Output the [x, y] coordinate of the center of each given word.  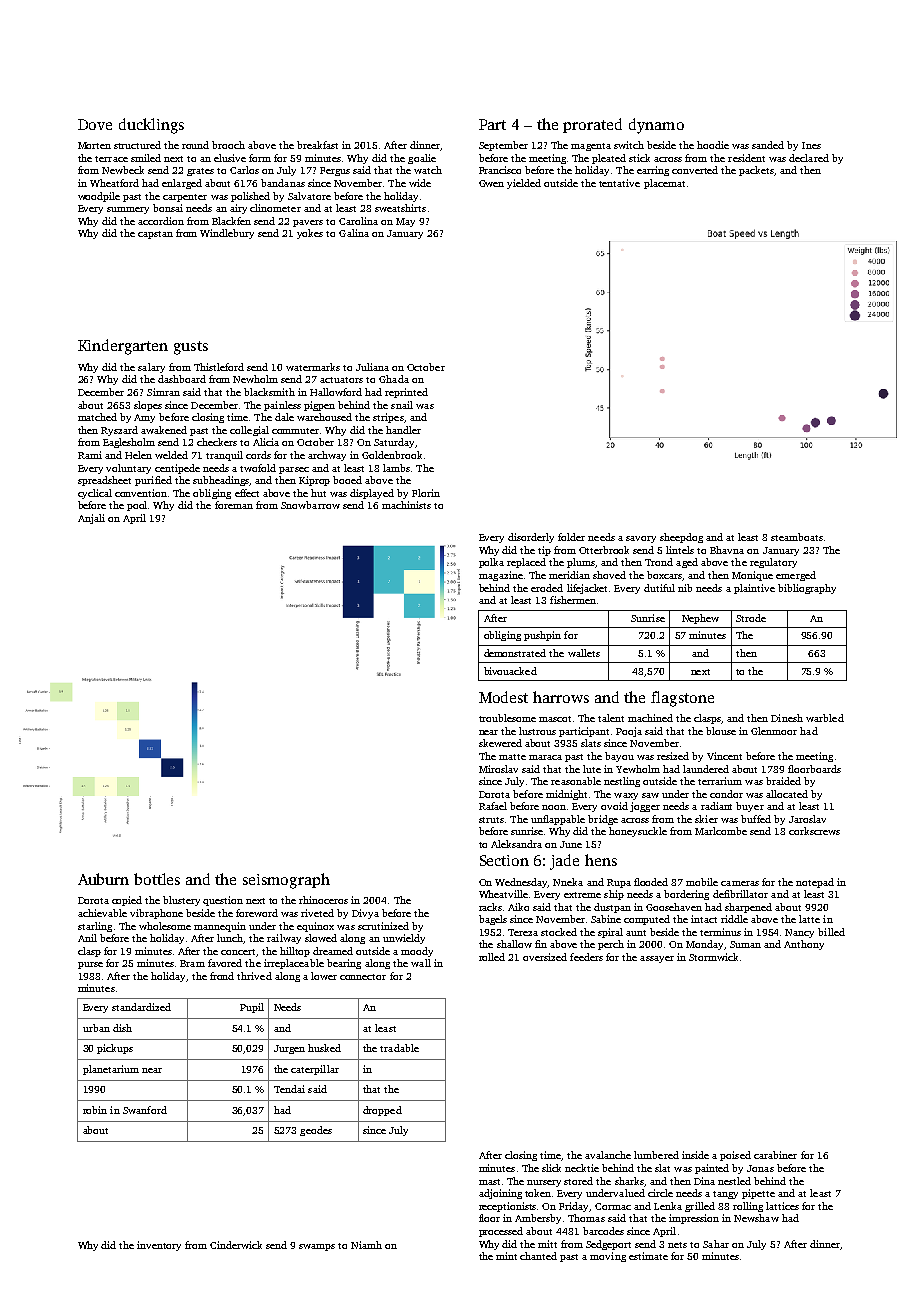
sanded [768, 145]
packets [756, 171]
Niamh [366, 1245]
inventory [159, 1246]
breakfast [317, 145]
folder [571, 537]
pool [138, 506]
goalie [422, 159]
